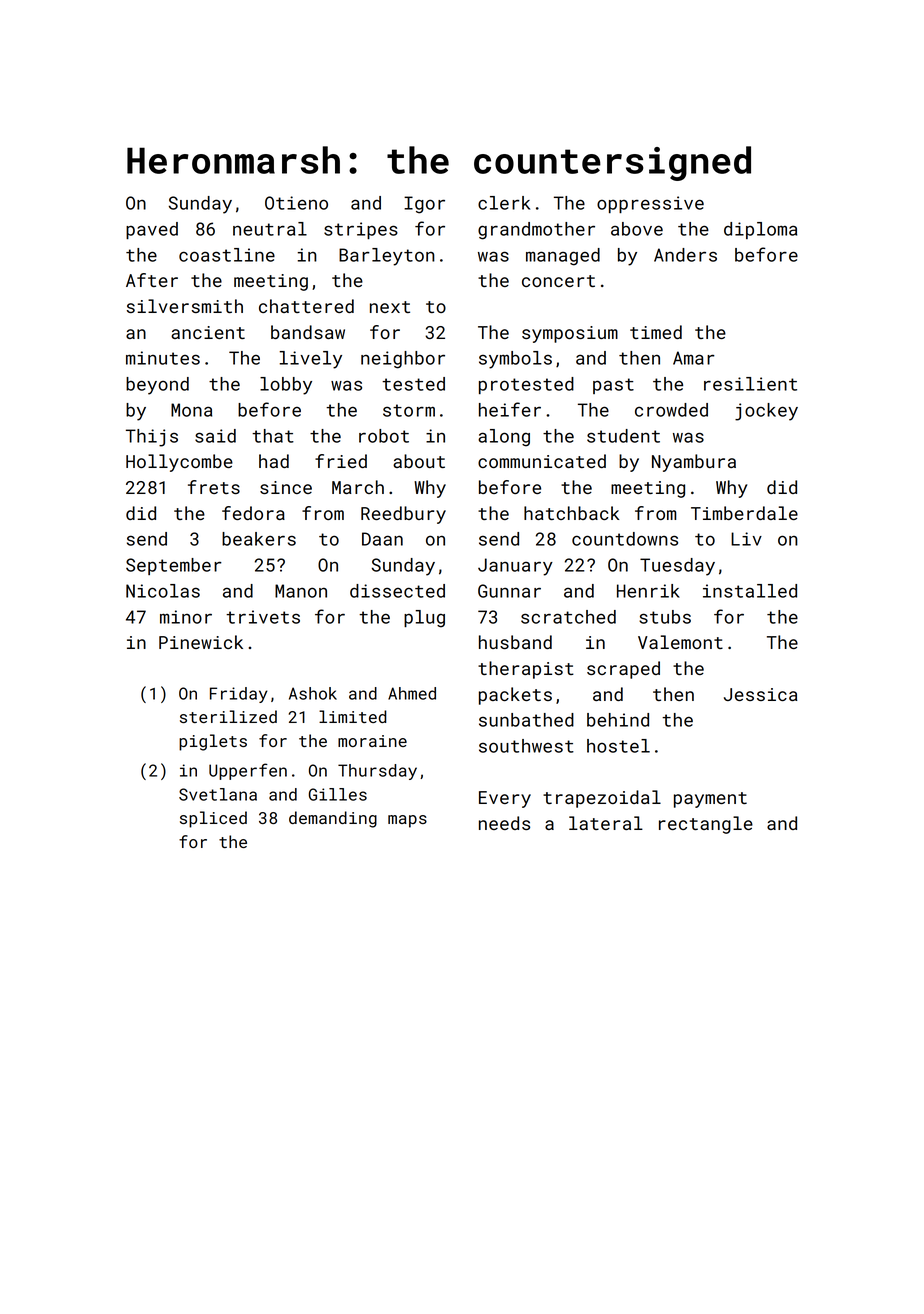 Image resolution: width=924 pixels, height=1314 pixels. I want to click on Gunnar, so click(509, 591).
